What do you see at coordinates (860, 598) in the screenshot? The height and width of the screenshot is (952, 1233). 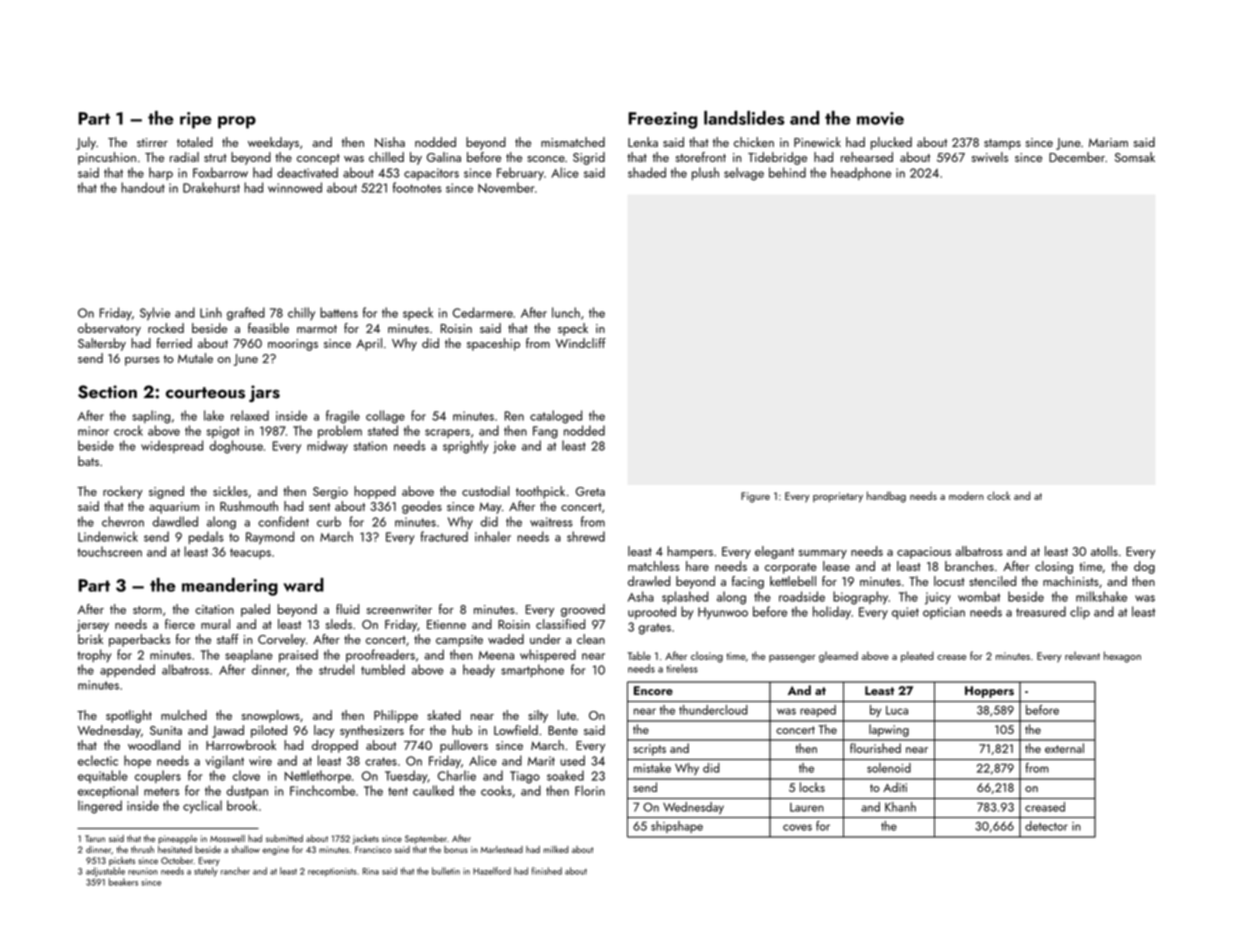 I see `biography` at bounding box center [860, 598].
